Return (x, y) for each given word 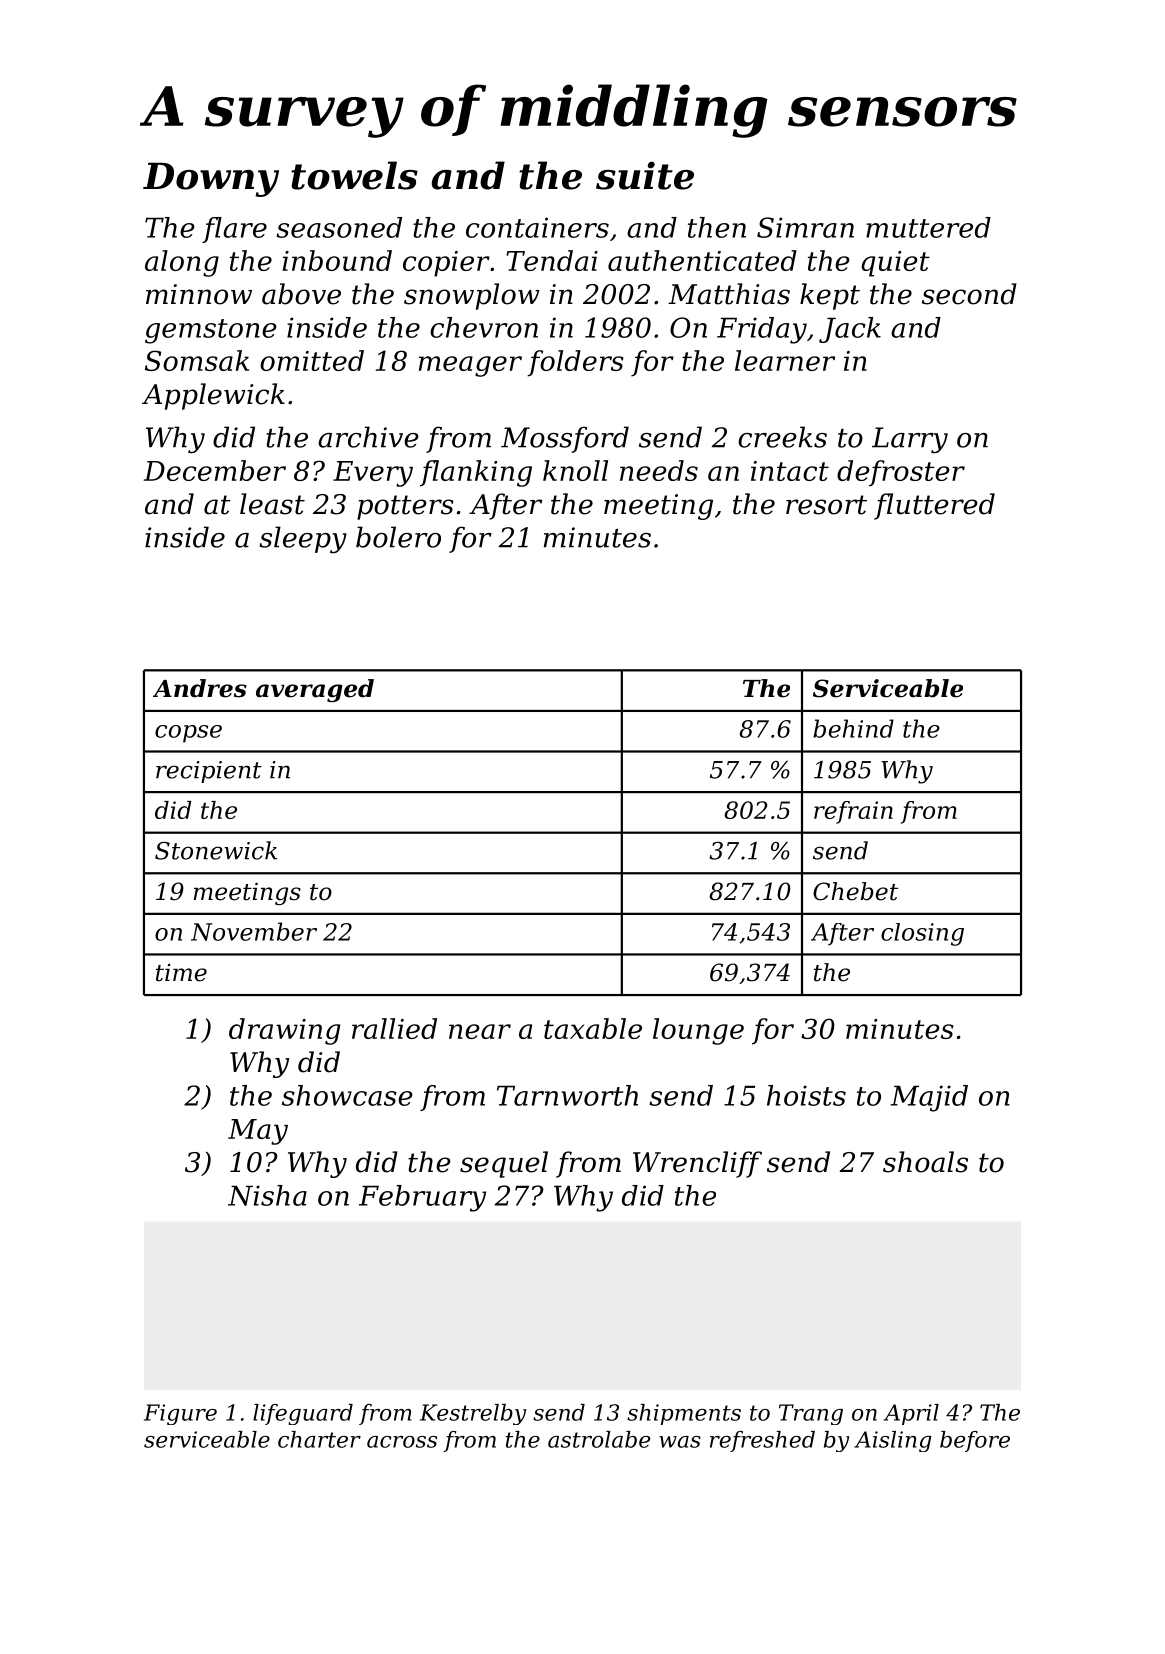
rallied (394, 1028)
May (258, 1132)
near (480, 1031)
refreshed (762, 1441)
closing (922, 934)
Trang (811, 1414)
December (214, 470)
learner (785, 360)
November (254, 931)
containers (537, 227)
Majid (929, 1098)
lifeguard (303, 1414)
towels (354, 175)
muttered (928, 227)
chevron (484, 327)
